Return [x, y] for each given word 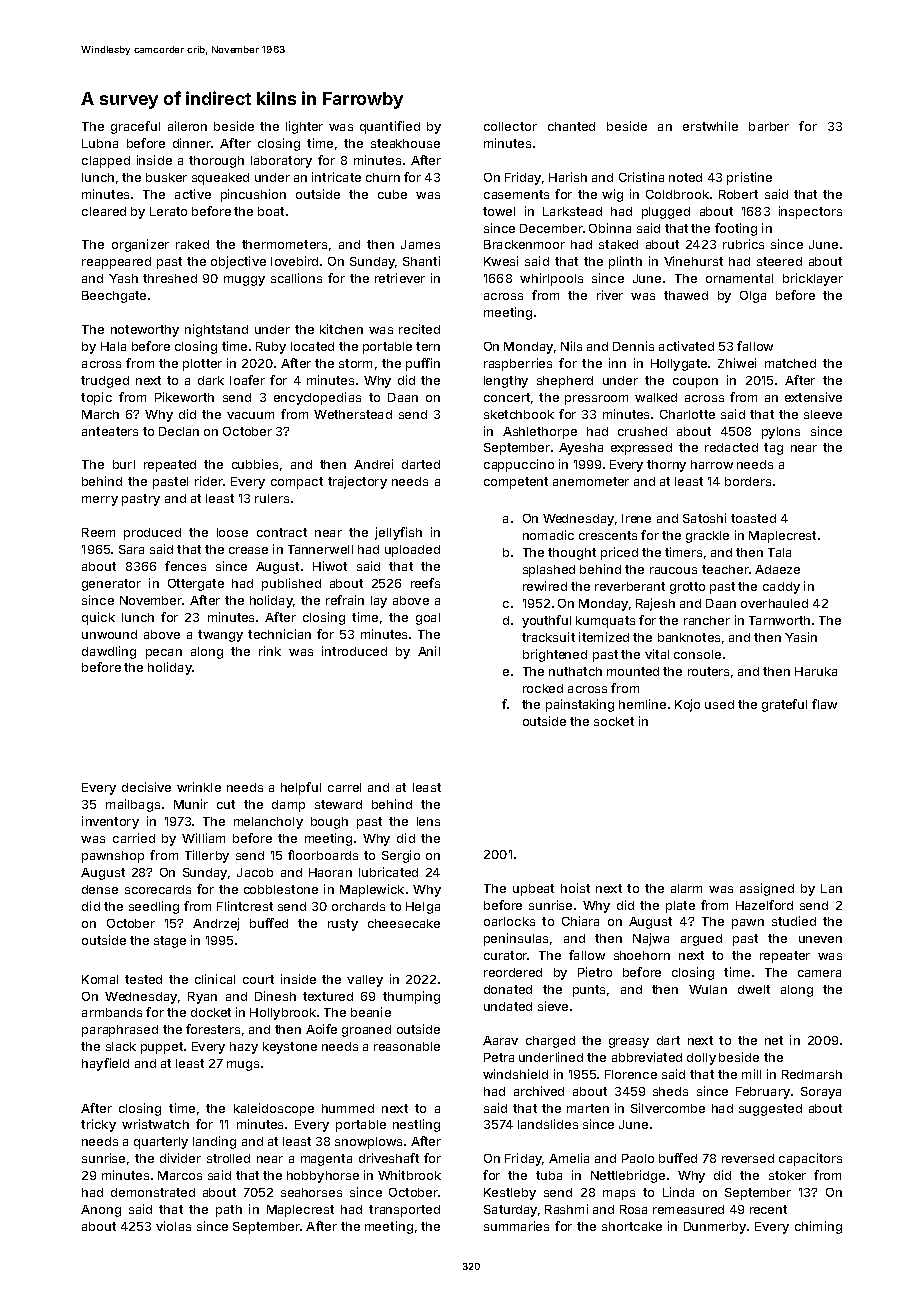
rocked [543, 688]
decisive [146, 787]
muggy [244, 281]
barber [769, 126]
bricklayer [813, 279]
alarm [686, 888]
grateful [784, 705]
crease [248, 550]
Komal [100, 979]
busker [166, 177]
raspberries [518, 364]
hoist [575, 888]
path [229, 1211]
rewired [545, 586]
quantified [390, 127]
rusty [343, 925]
